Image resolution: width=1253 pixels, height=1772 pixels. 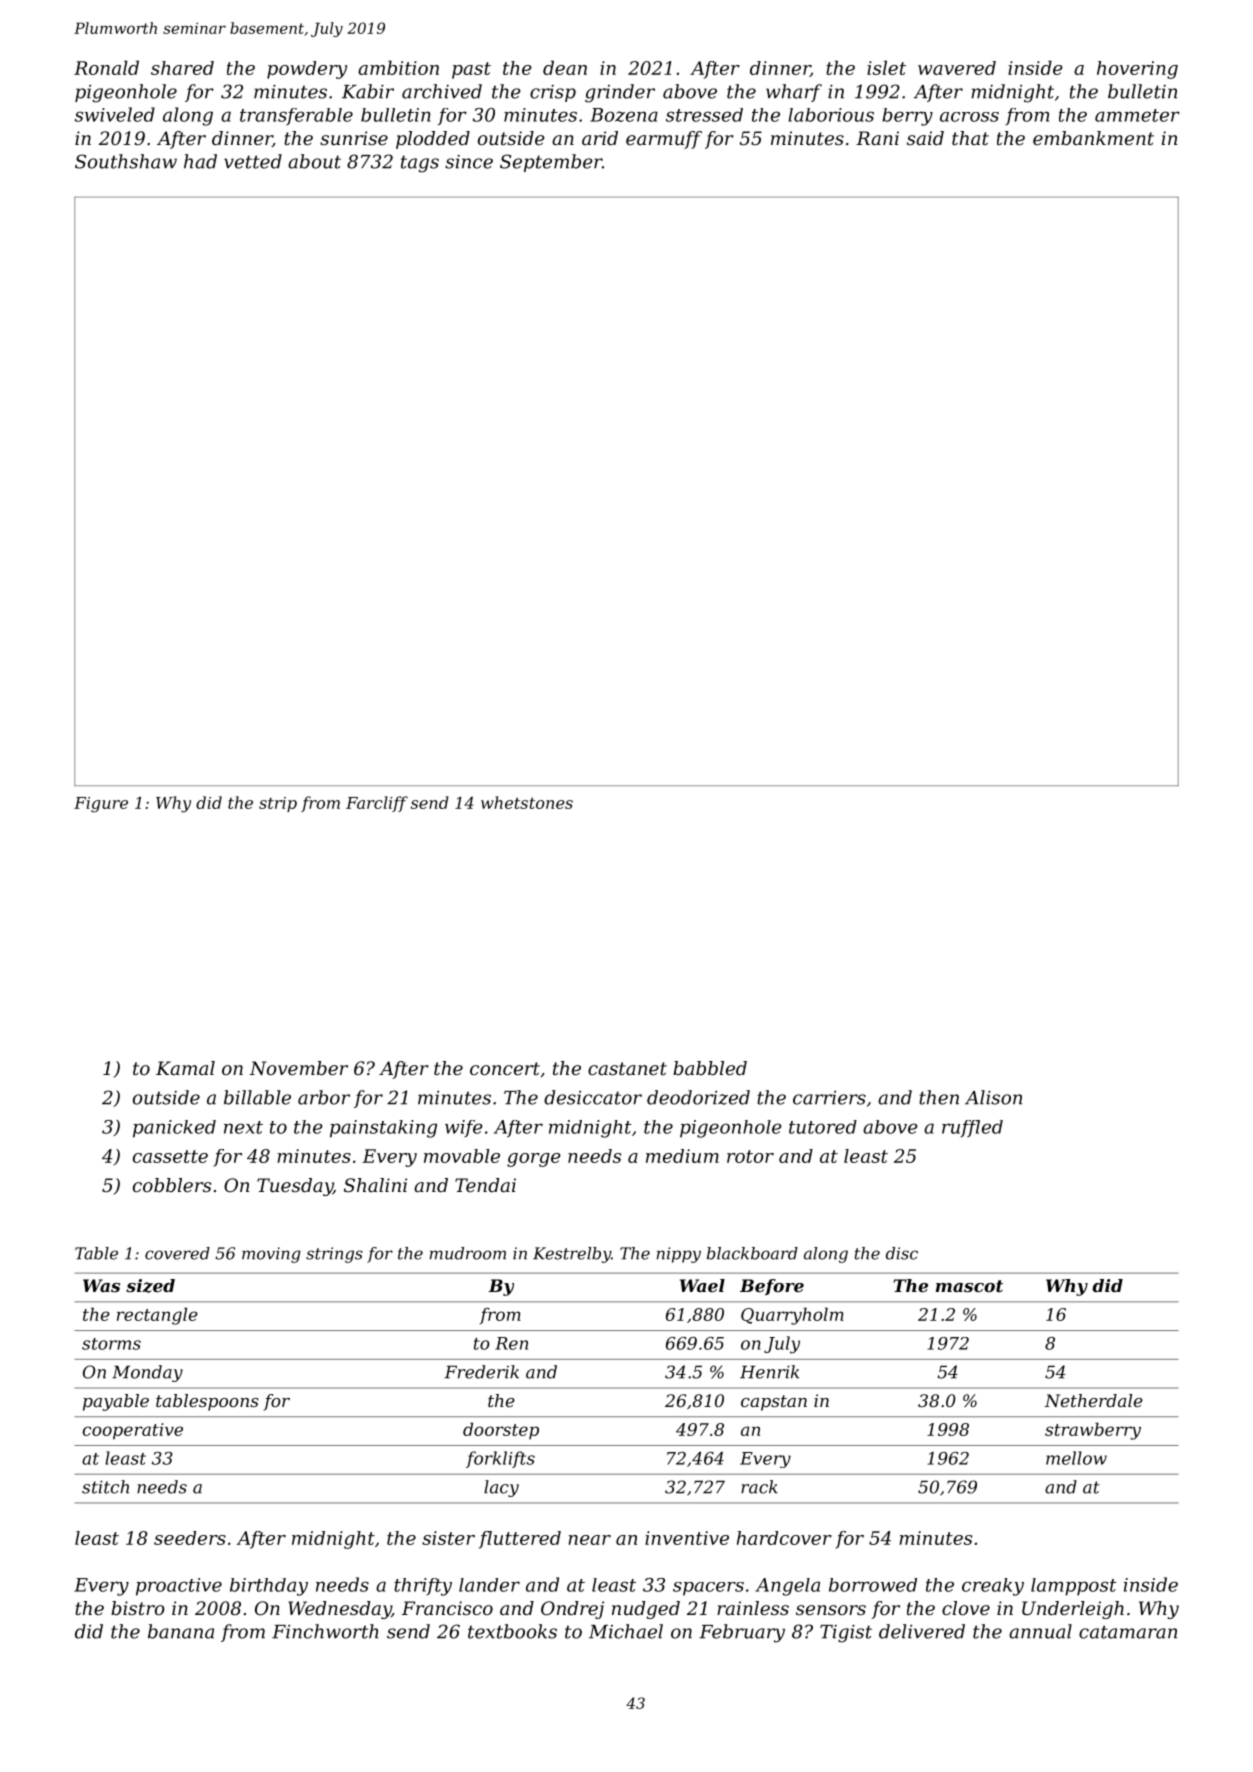 I want to click on whetstones, so click(x=527, y=802).
